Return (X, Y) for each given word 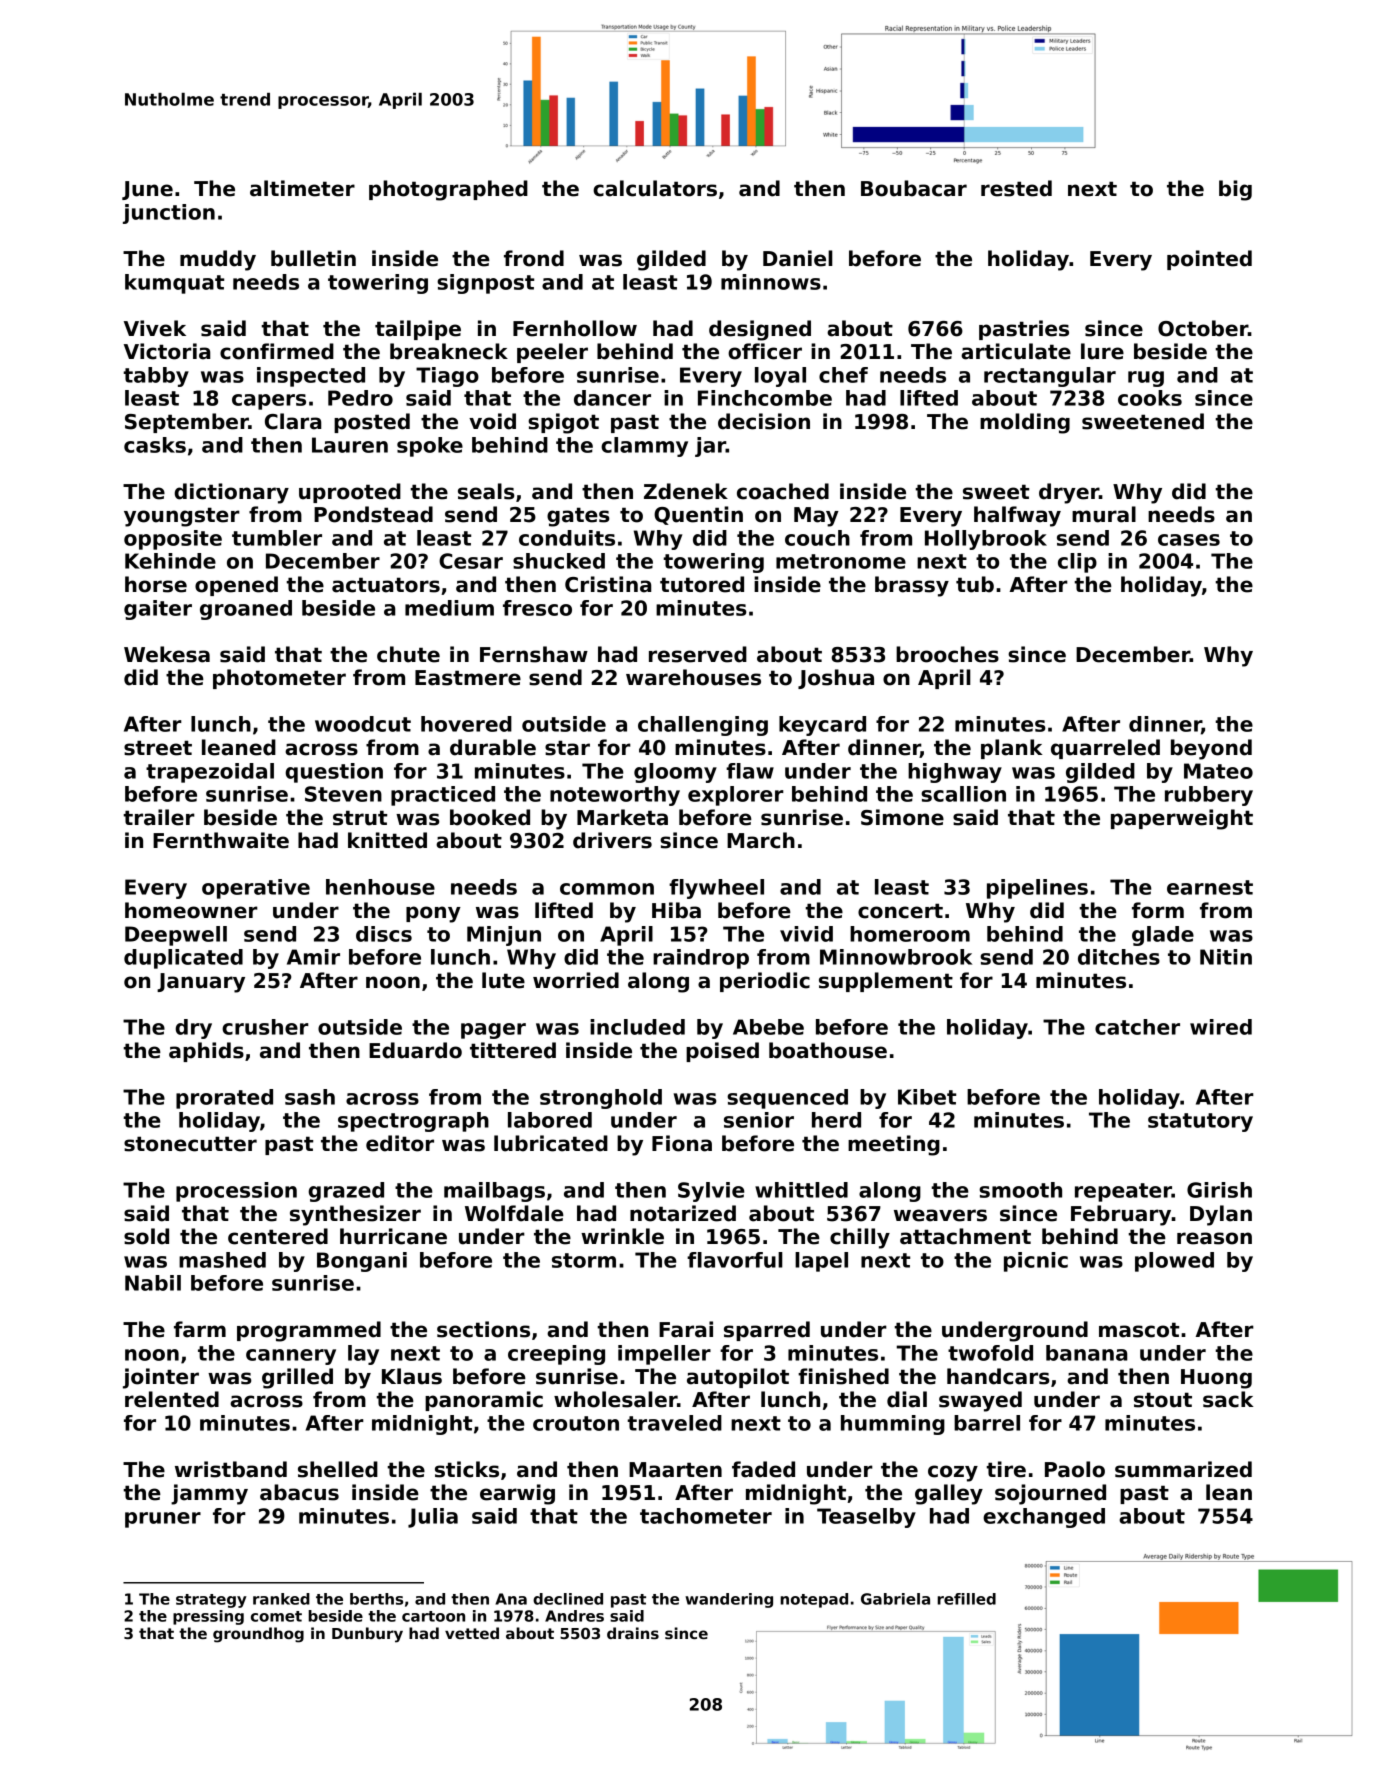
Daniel (798, 258)
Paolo (1075, 1469)
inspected (311, 377)
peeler (552, 353)
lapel (821, 1262)
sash (310, 1097)
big (1235, 190)
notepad (814, 1600)
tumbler (277, 538)
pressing (208, 1617)
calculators (655, 188)
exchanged (1044, 1518)
